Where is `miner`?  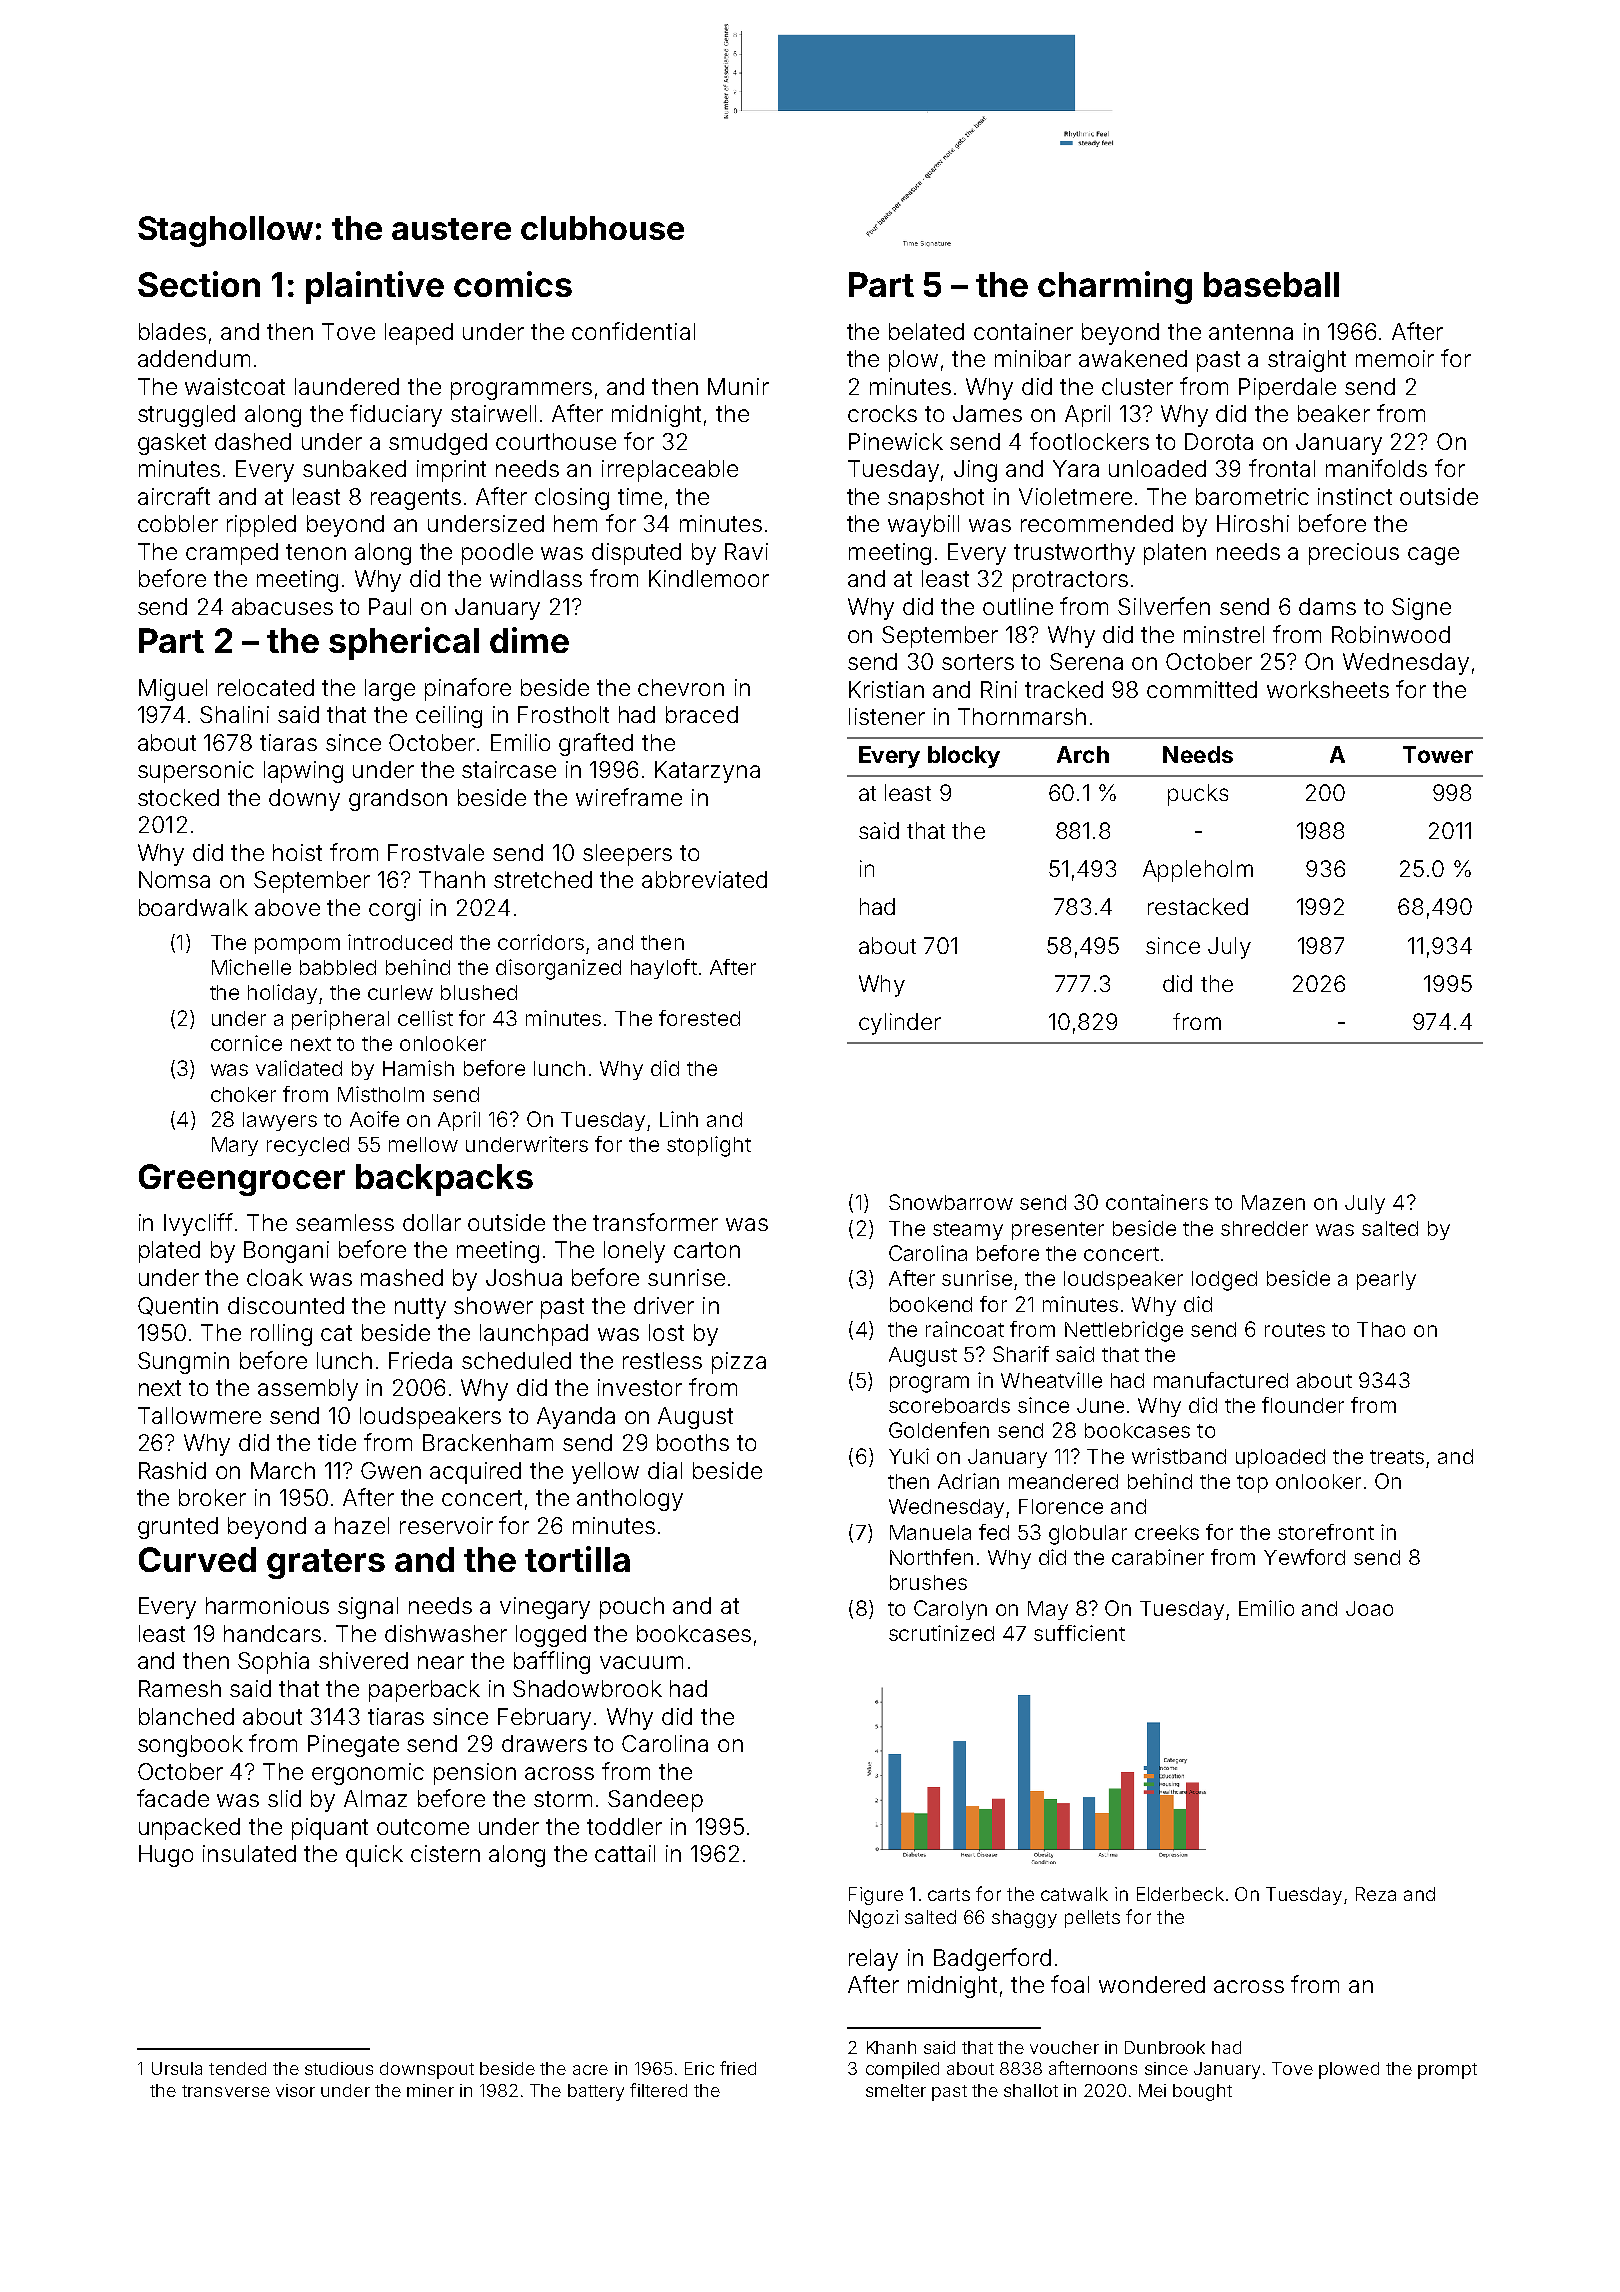
miner is located at coordinates (430, 2090).
